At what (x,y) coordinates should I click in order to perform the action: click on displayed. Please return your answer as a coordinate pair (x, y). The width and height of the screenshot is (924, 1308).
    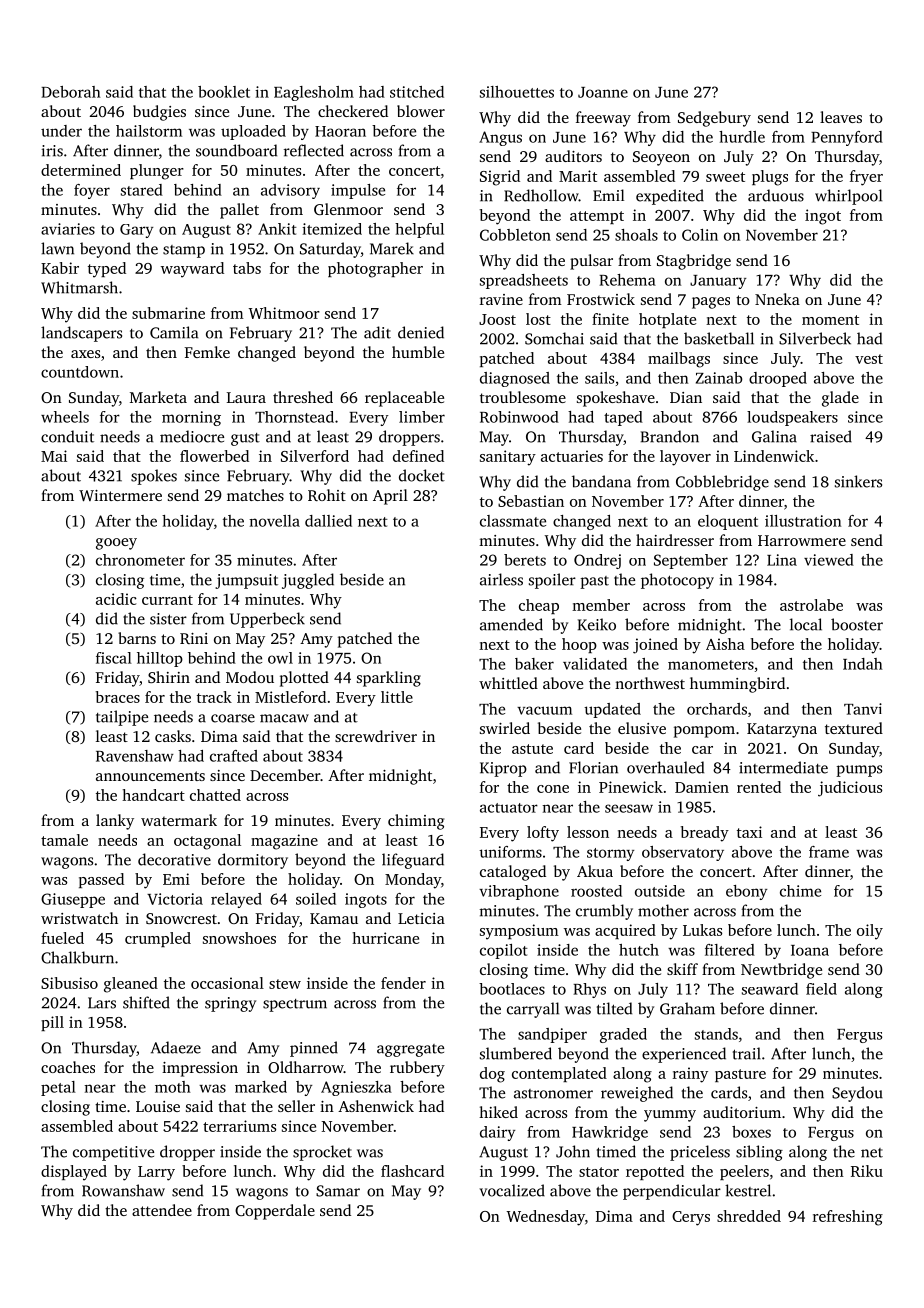
    Looking at the image, I should click on (74, 1173).
